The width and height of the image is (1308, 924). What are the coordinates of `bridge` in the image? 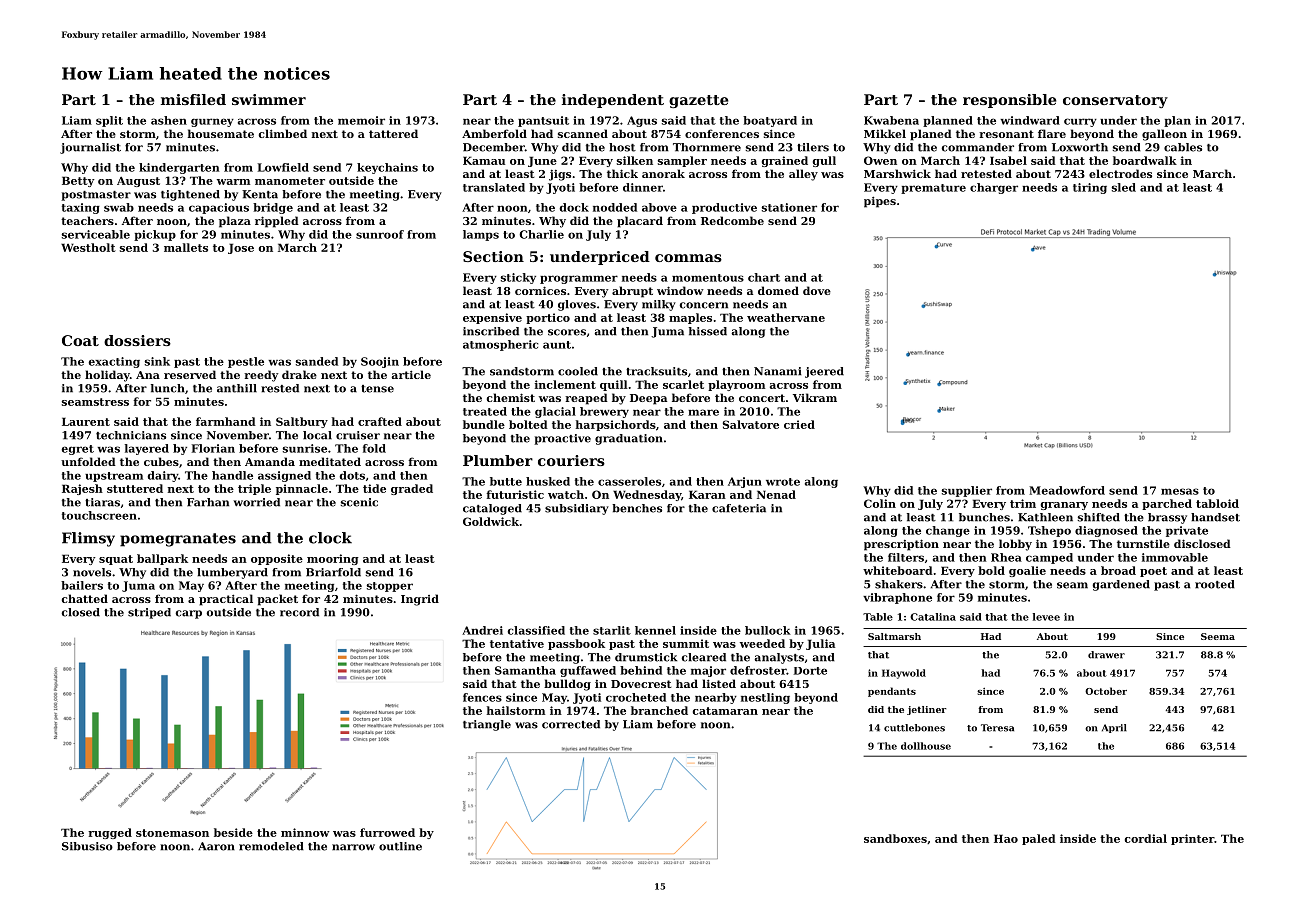 It's located at (273, 208).
